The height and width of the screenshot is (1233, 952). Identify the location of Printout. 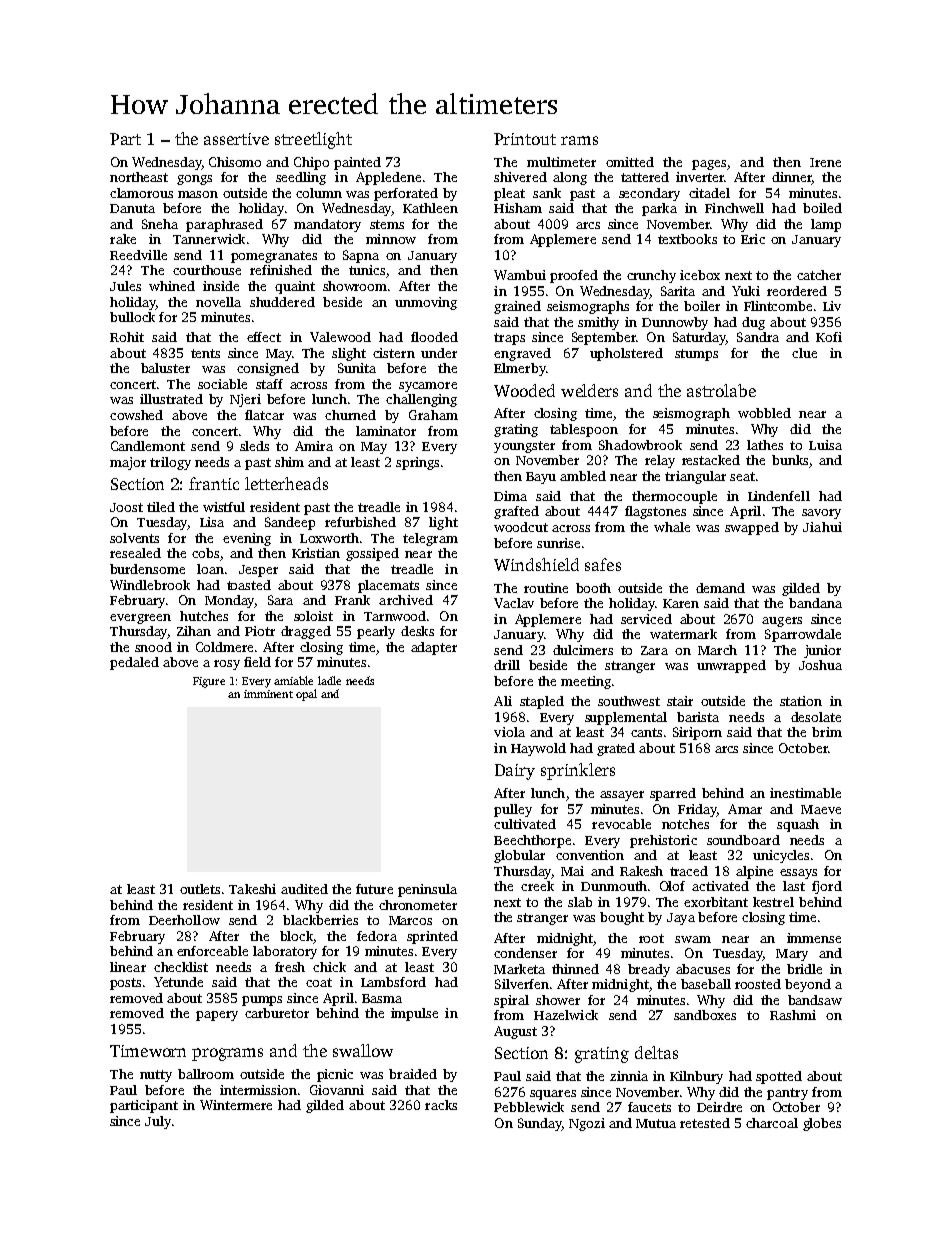
(525, 139).
